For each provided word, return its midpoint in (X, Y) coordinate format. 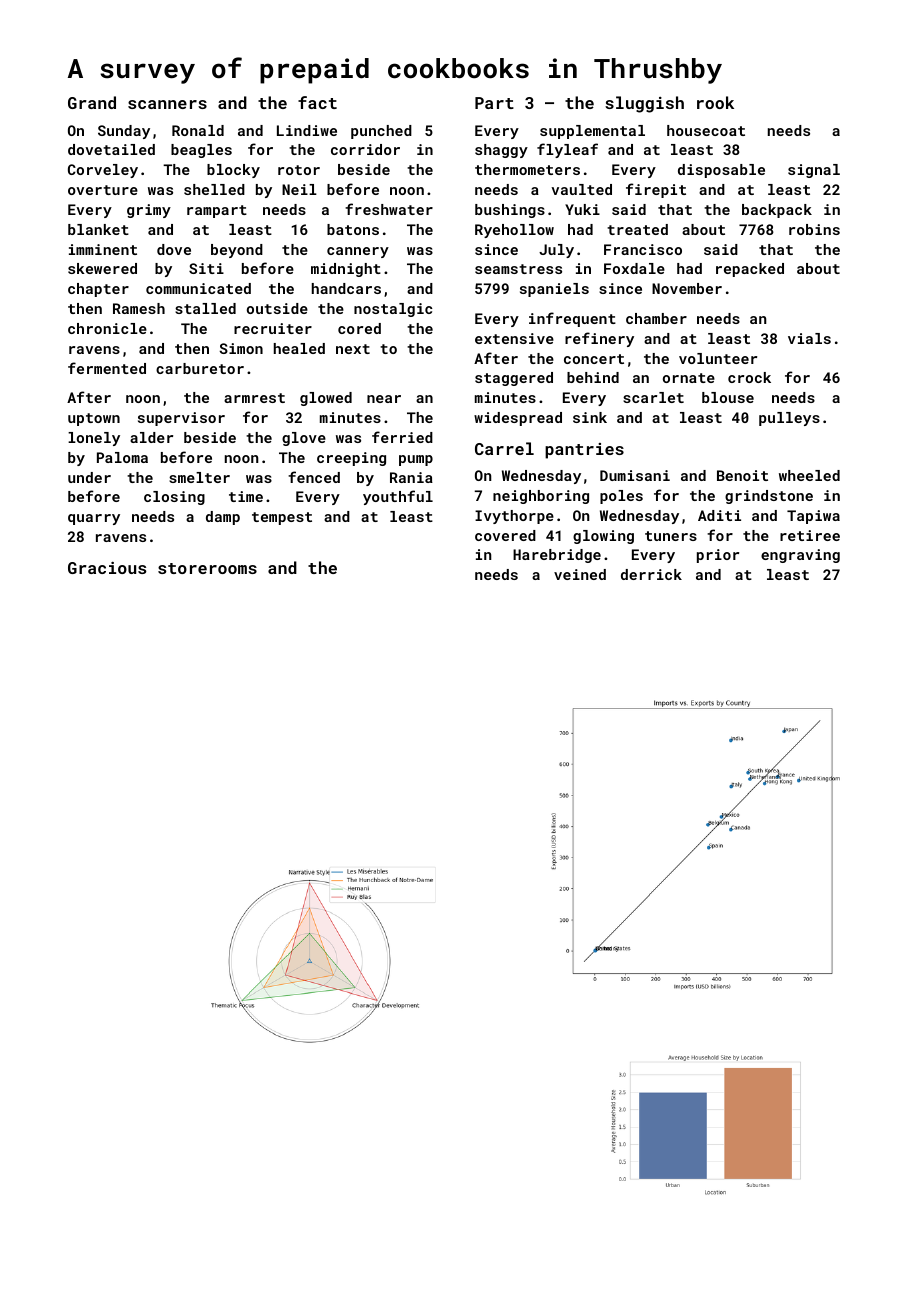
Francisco (643, 249)
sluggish (644, 104)
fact (317, 102)
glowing (603, 537)
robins (814, 229)
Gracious (107, 568)
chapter (98, 290)
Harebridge (557, 556)
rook (715, 102)
